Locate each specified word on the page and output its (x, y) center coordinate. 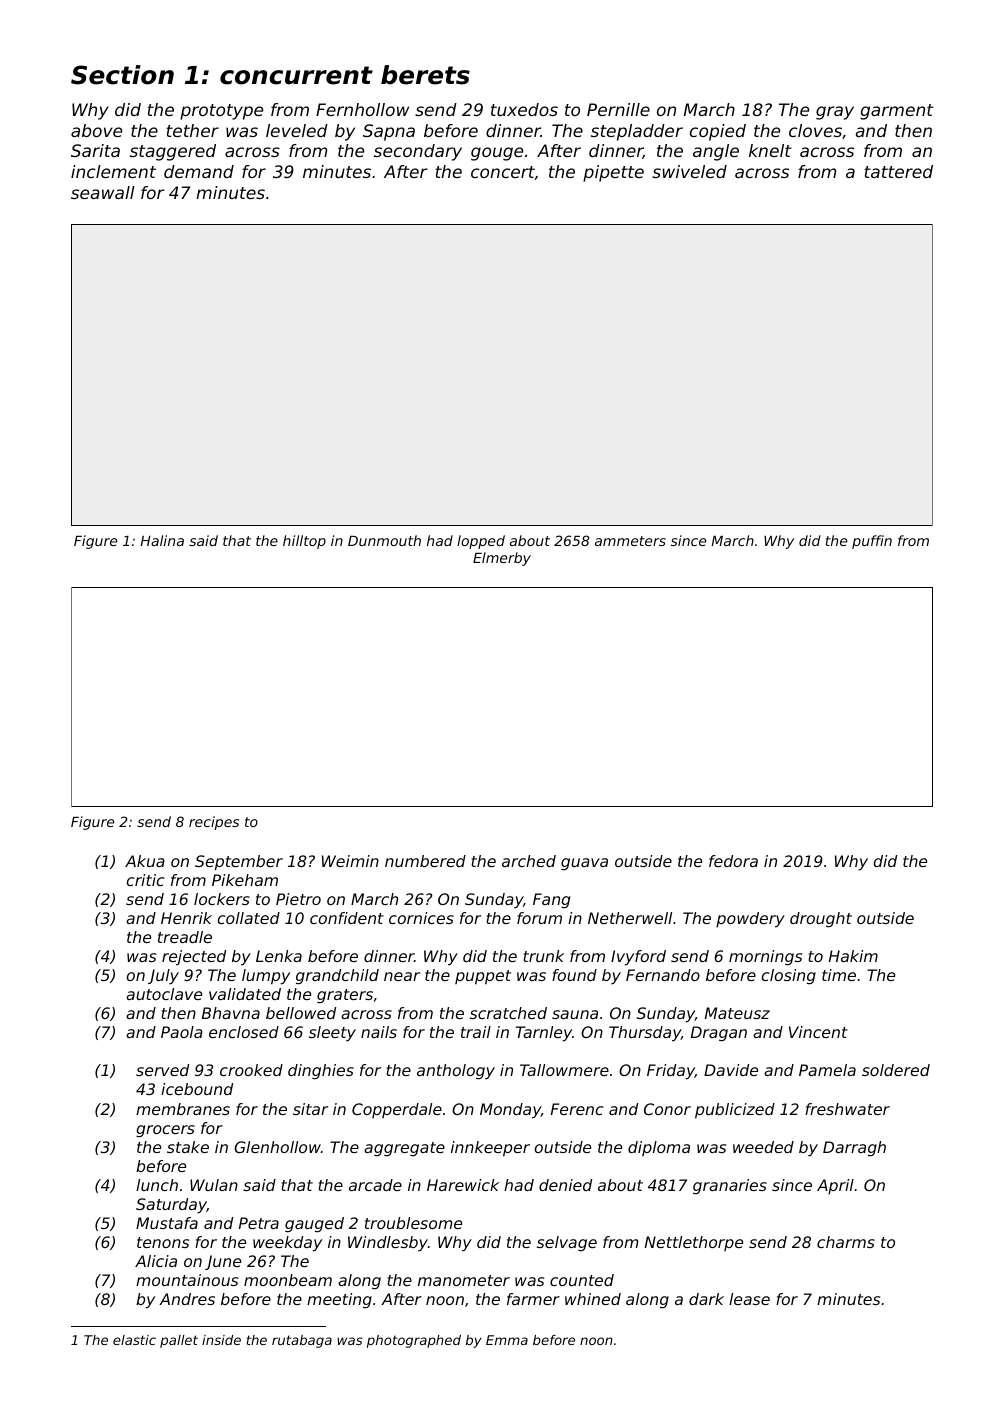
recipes (214, 823)
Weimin (350, 861)
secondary (418, 152)
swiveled (689, 171)
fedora (733, 861)
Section (122, 75)
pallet (179, 1341)
